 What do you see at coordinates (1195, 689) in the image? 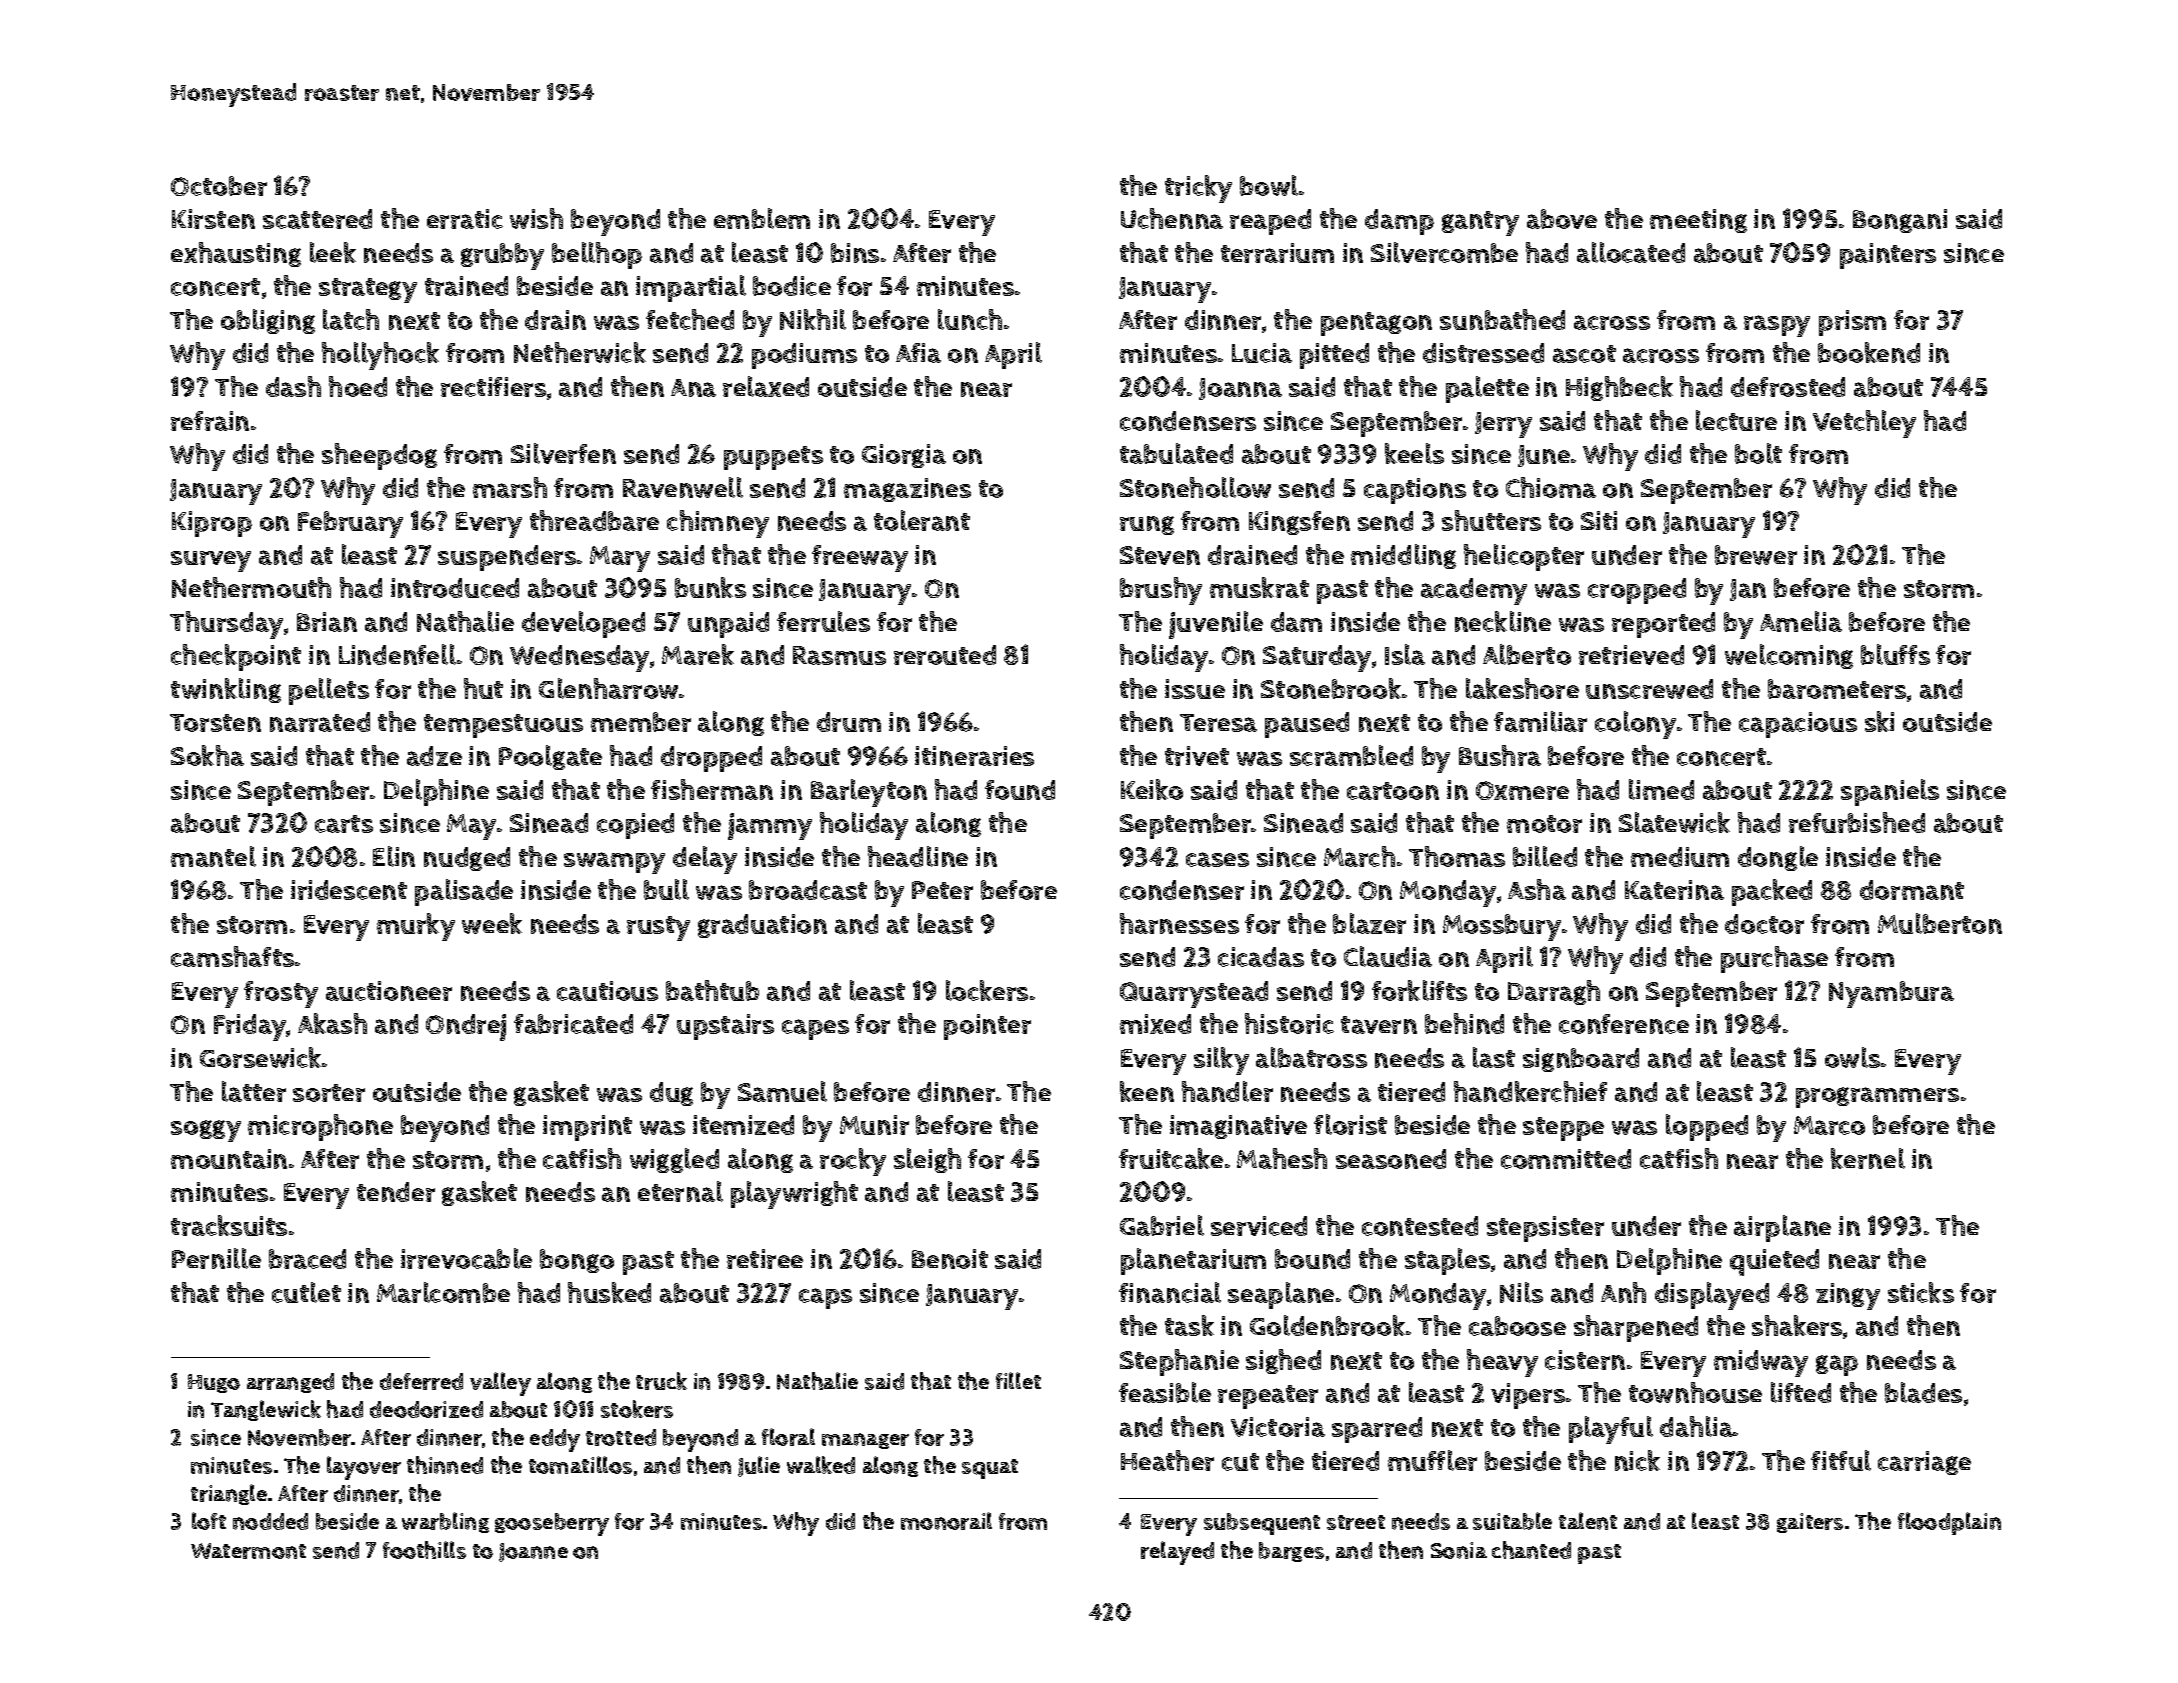
I see `issue` at bounding box center [1195, 689].
